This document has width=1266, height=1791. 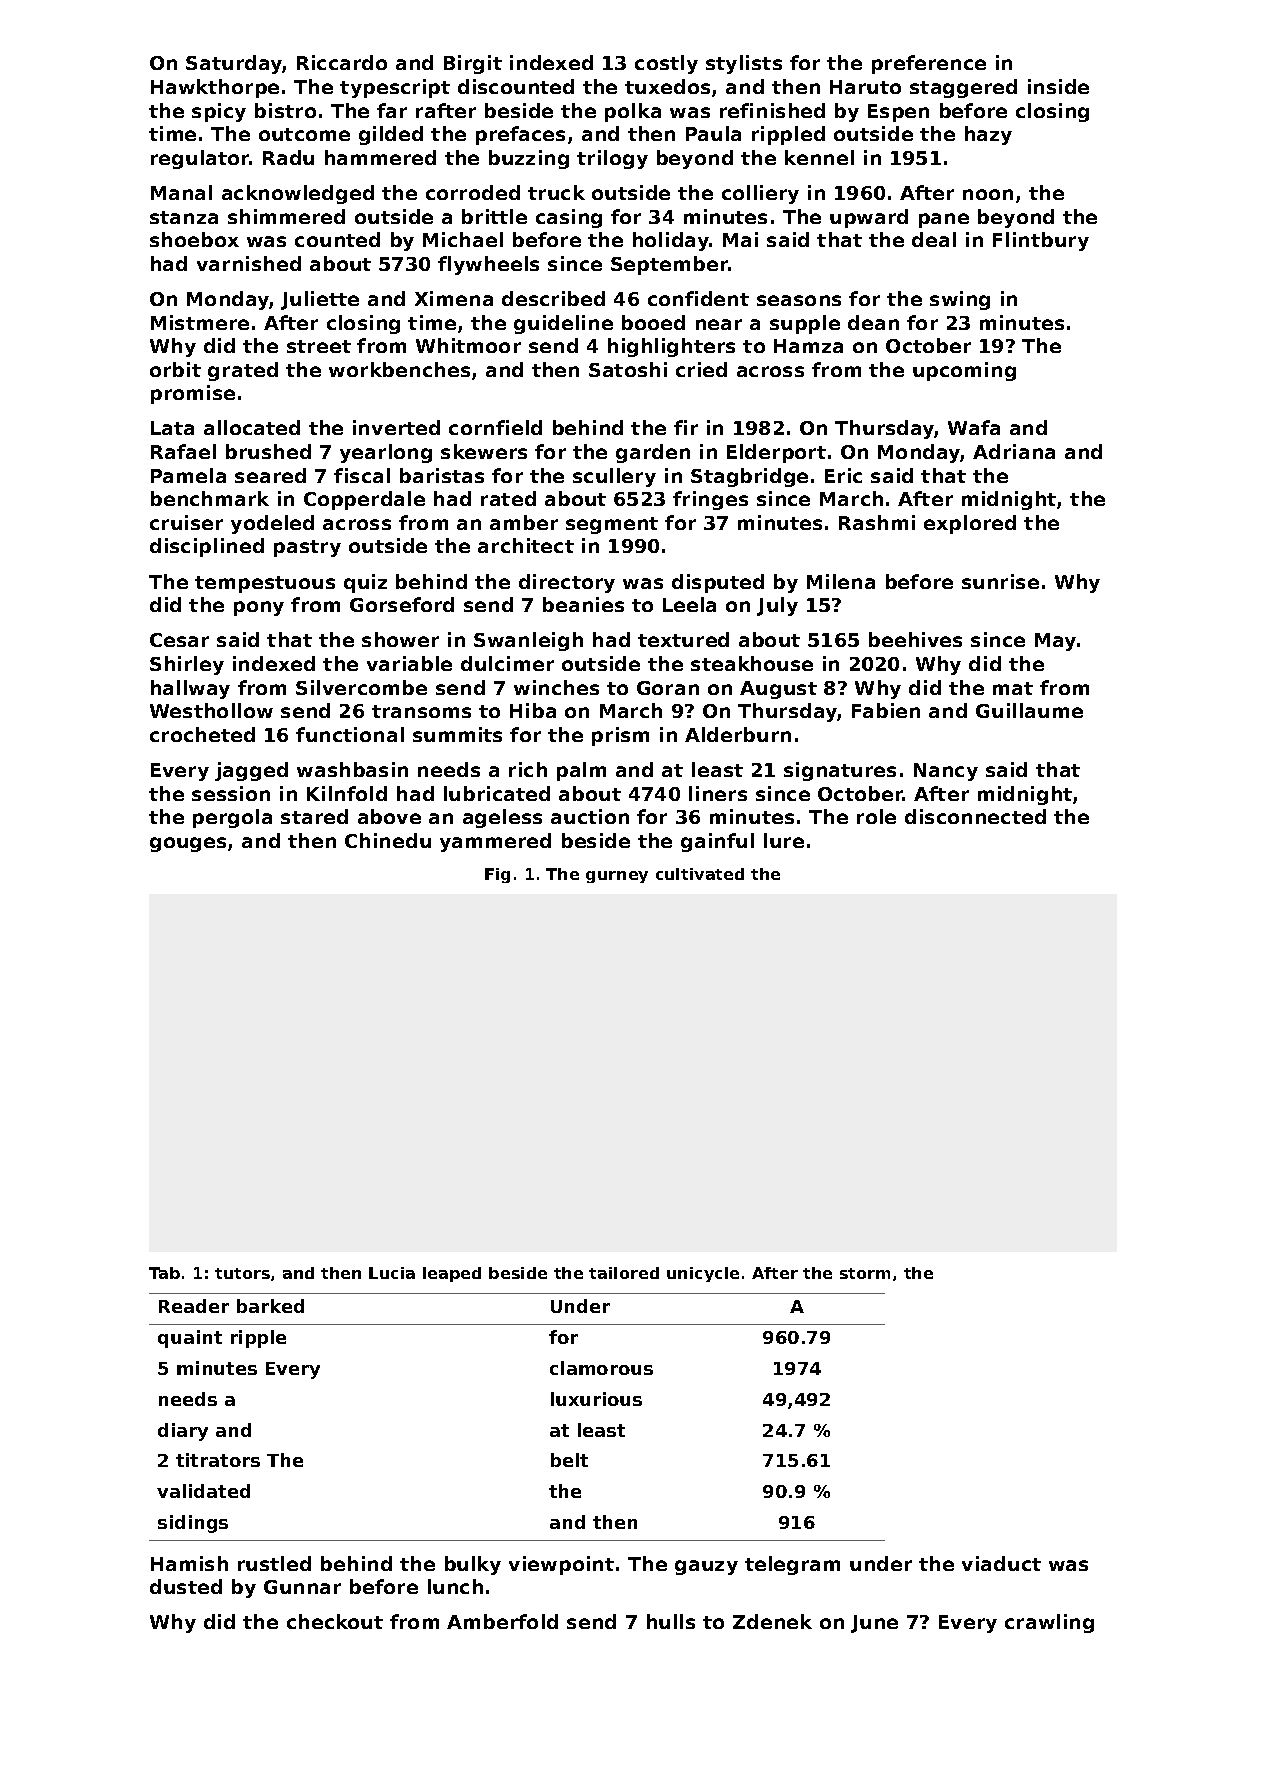 What do you see at coordinates (865, 1273) in the document?
I see `storm` at bounding box center [865, 1273].
